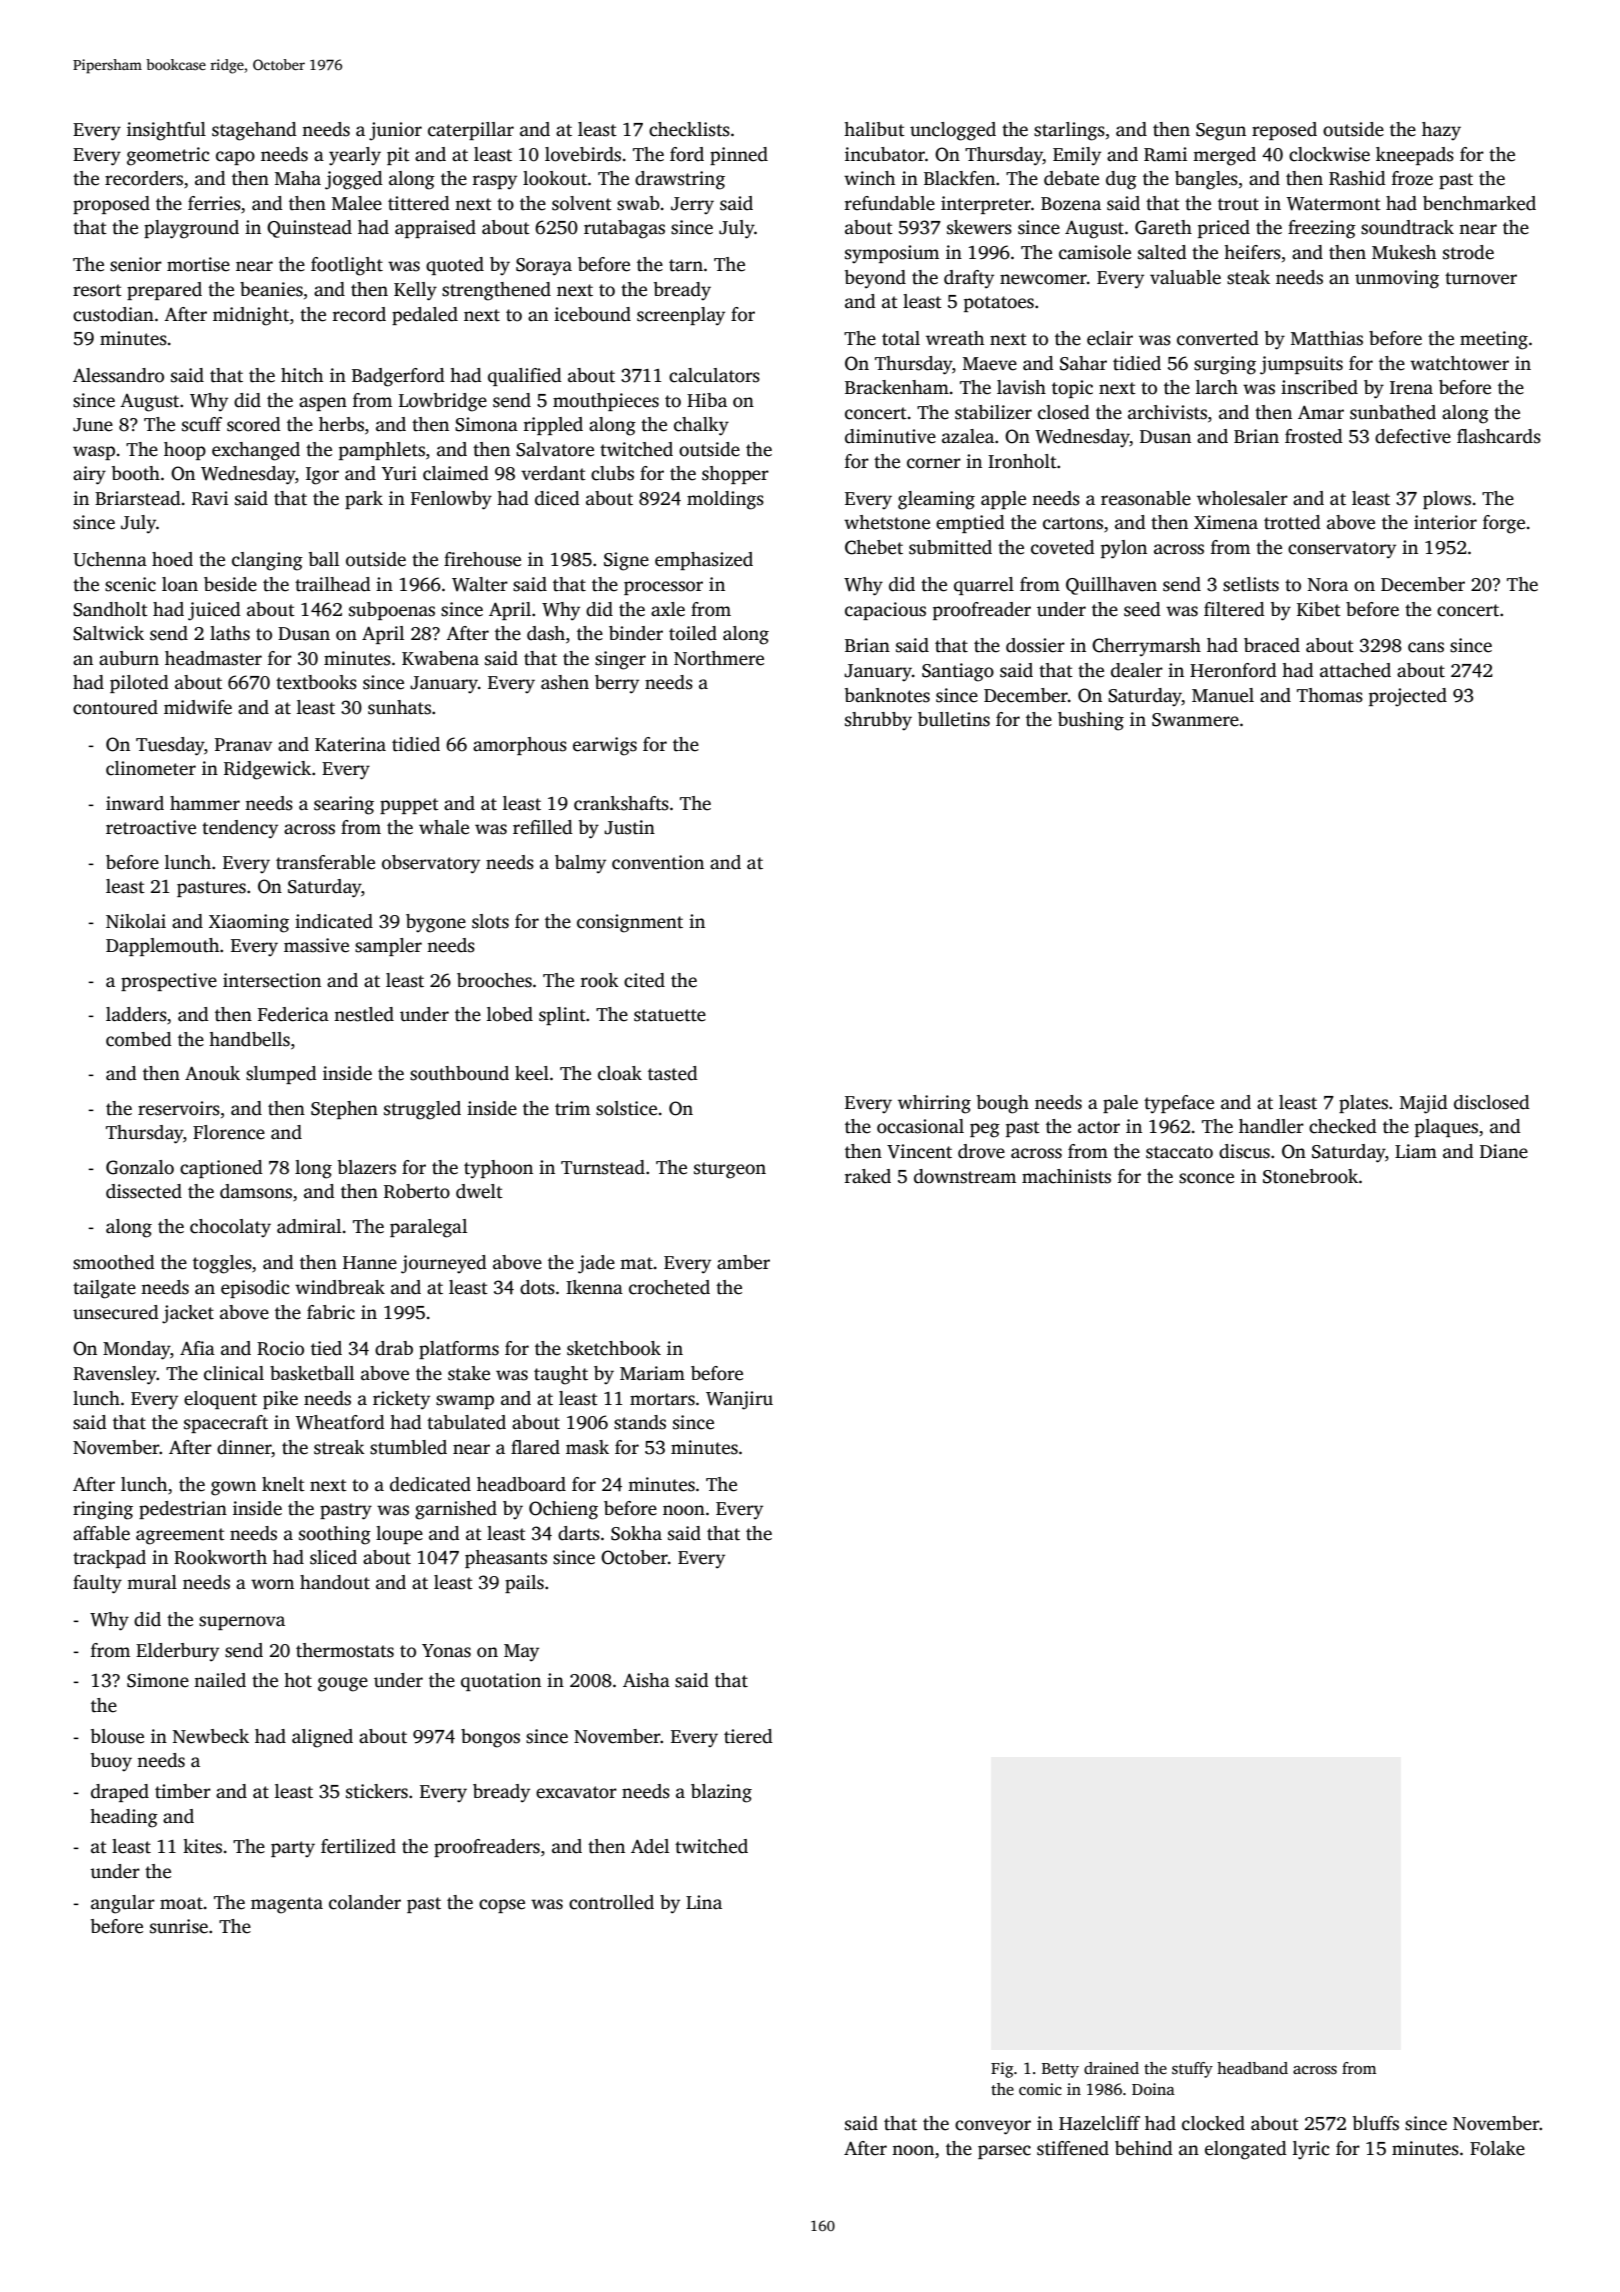 The width and height of the screenshot is (1620, 2292). Describe the element at coordinates (1206, 1178) in the screenshot. I see `sconce` at that location.
